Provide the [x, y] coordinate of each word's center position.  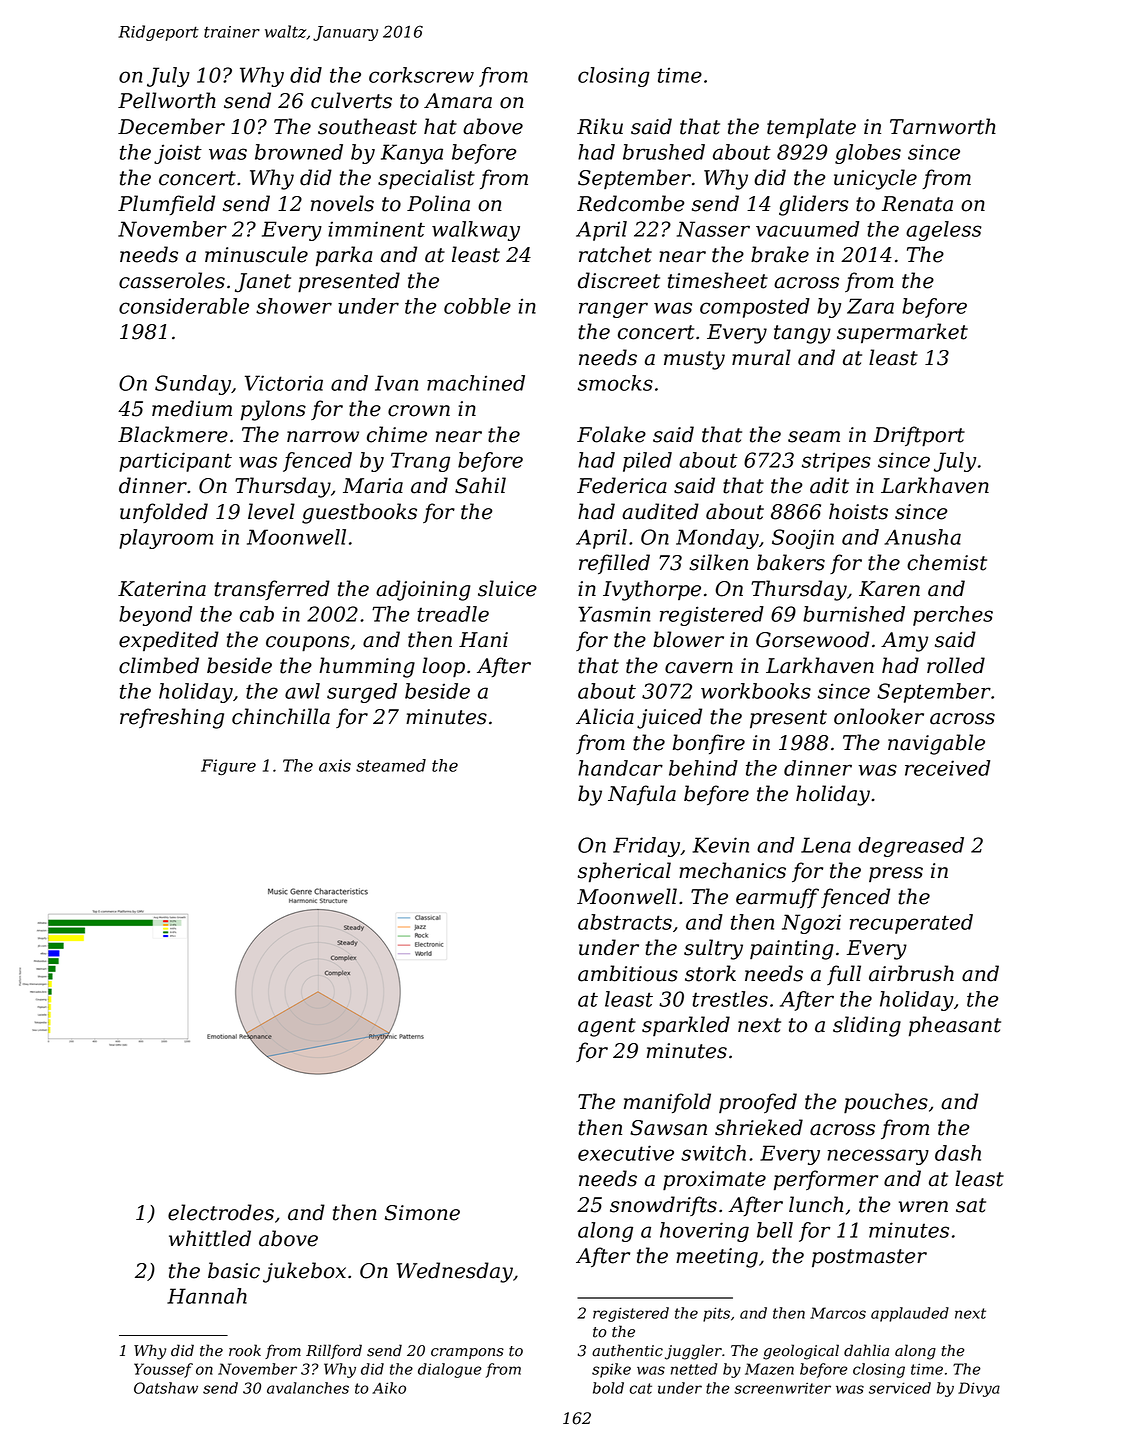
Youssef [163, 1370]
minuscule [256, 254]
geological [801, 1352]
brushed [664, 152]
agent [607, 1027]
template [811, 128]
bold [608, 1388]
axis [335, 765]
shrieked [759, 1127]
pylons [273, 410]
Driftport [919, 436]
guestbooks [359, 513]
